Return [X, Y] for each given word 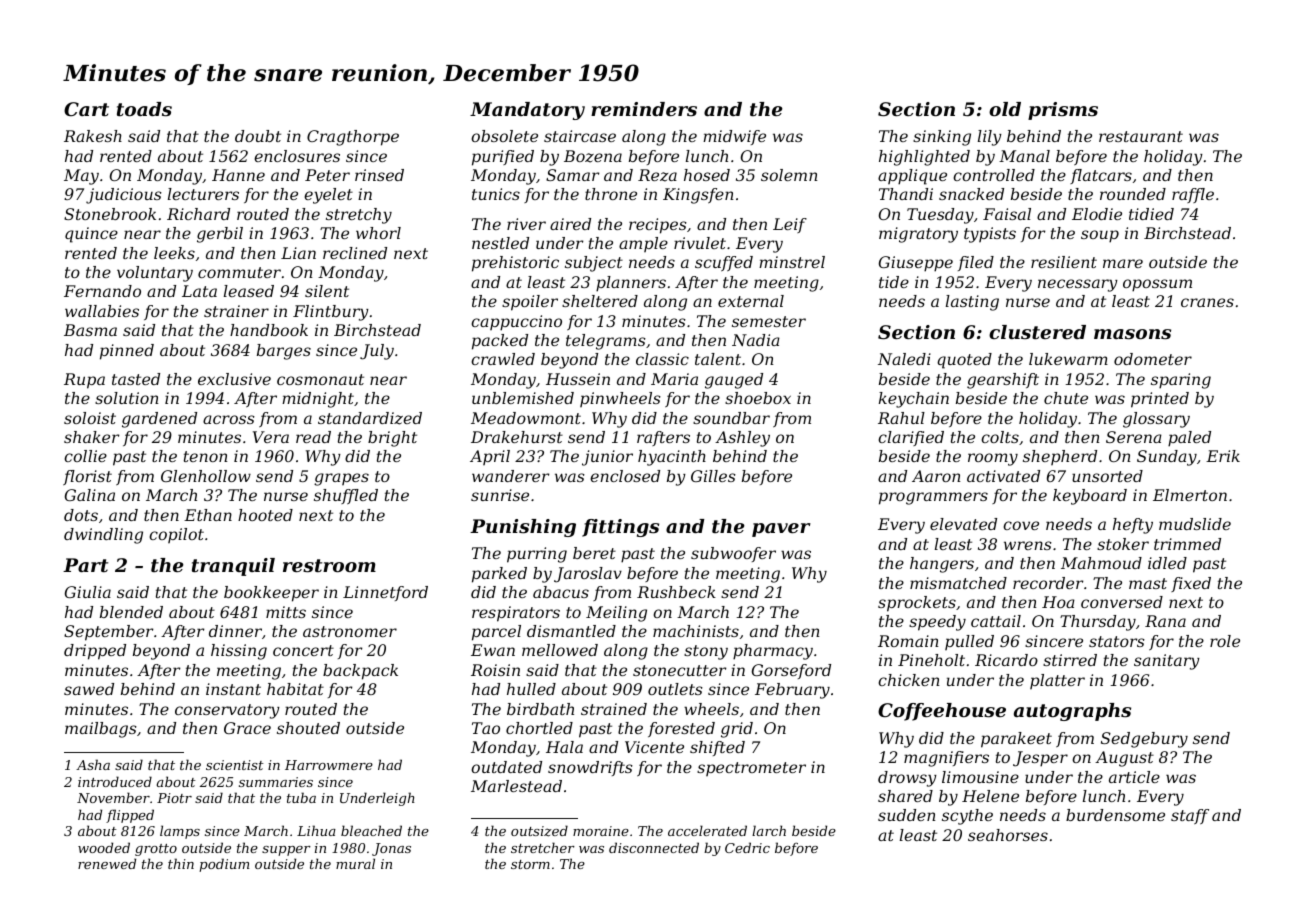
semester [769, 321]
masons [1132, 334]
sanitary [1167, 662]
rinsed [379, 175]
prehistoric [515, 264]
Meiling [616, 614]
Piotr [174, 798]
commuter [239, 272]
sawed [89, 689]
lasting [972, 303]
